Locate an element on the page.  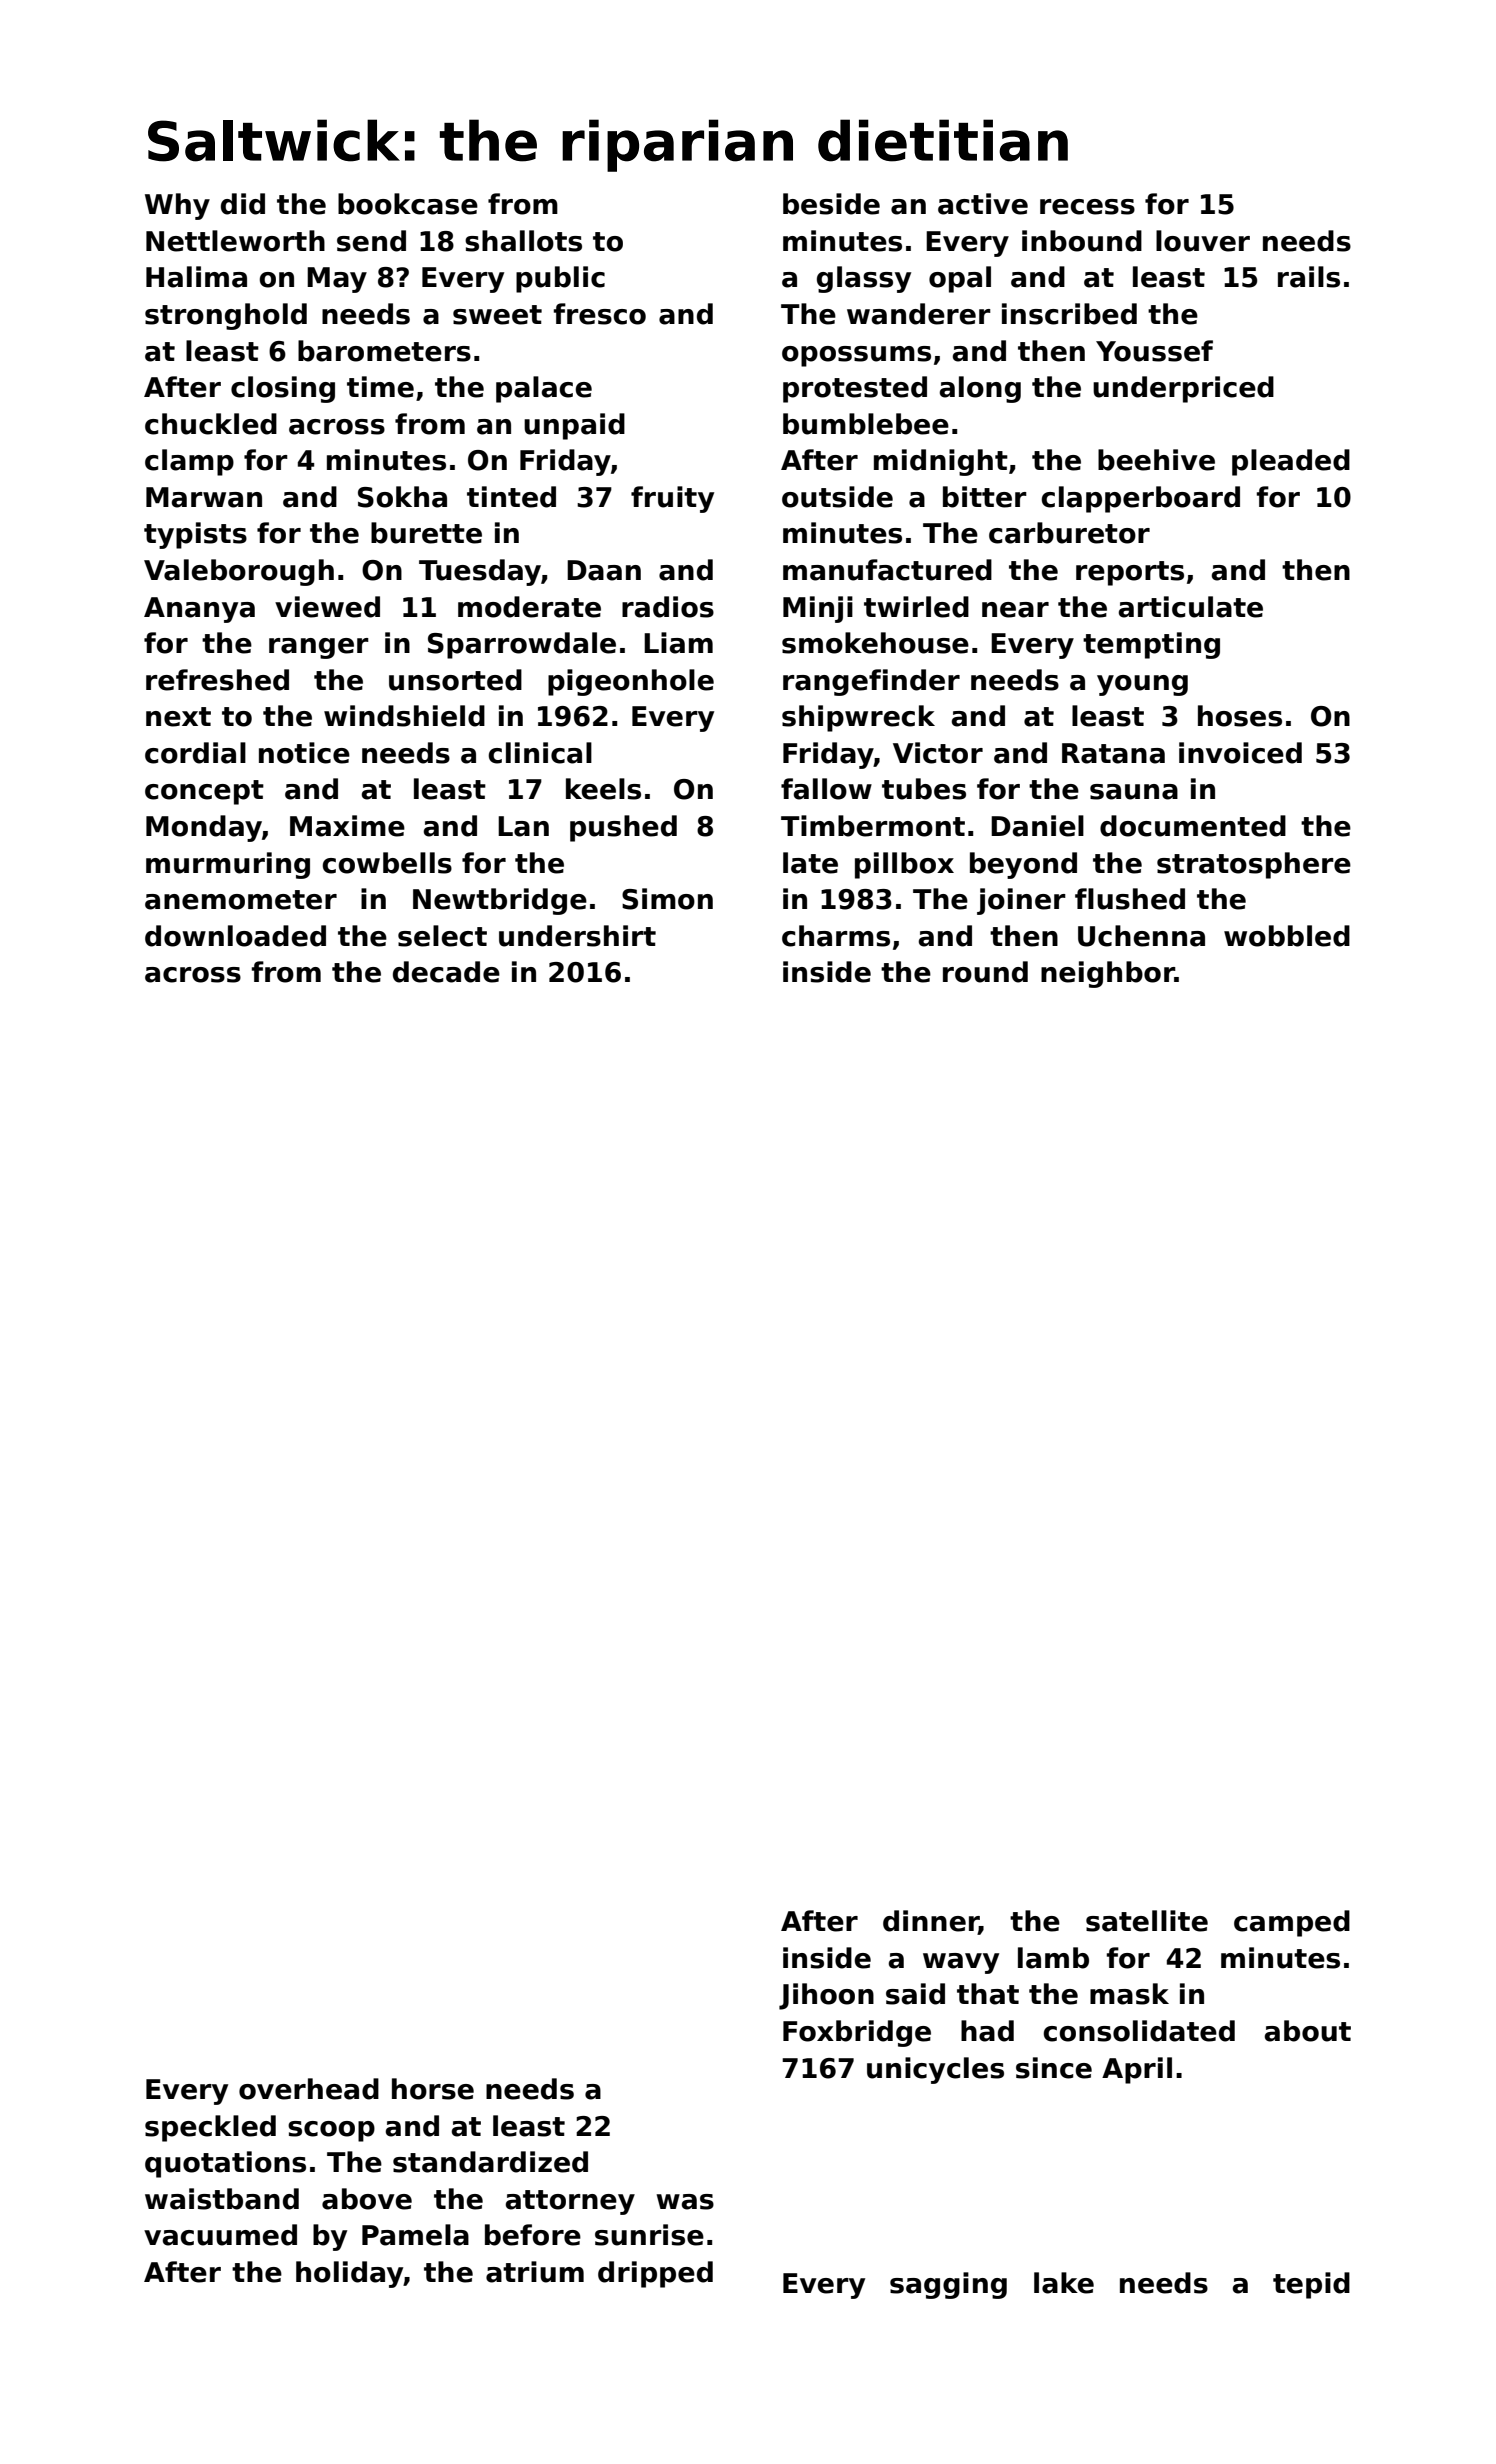
atrium is located at coordinates (535, 2272).
